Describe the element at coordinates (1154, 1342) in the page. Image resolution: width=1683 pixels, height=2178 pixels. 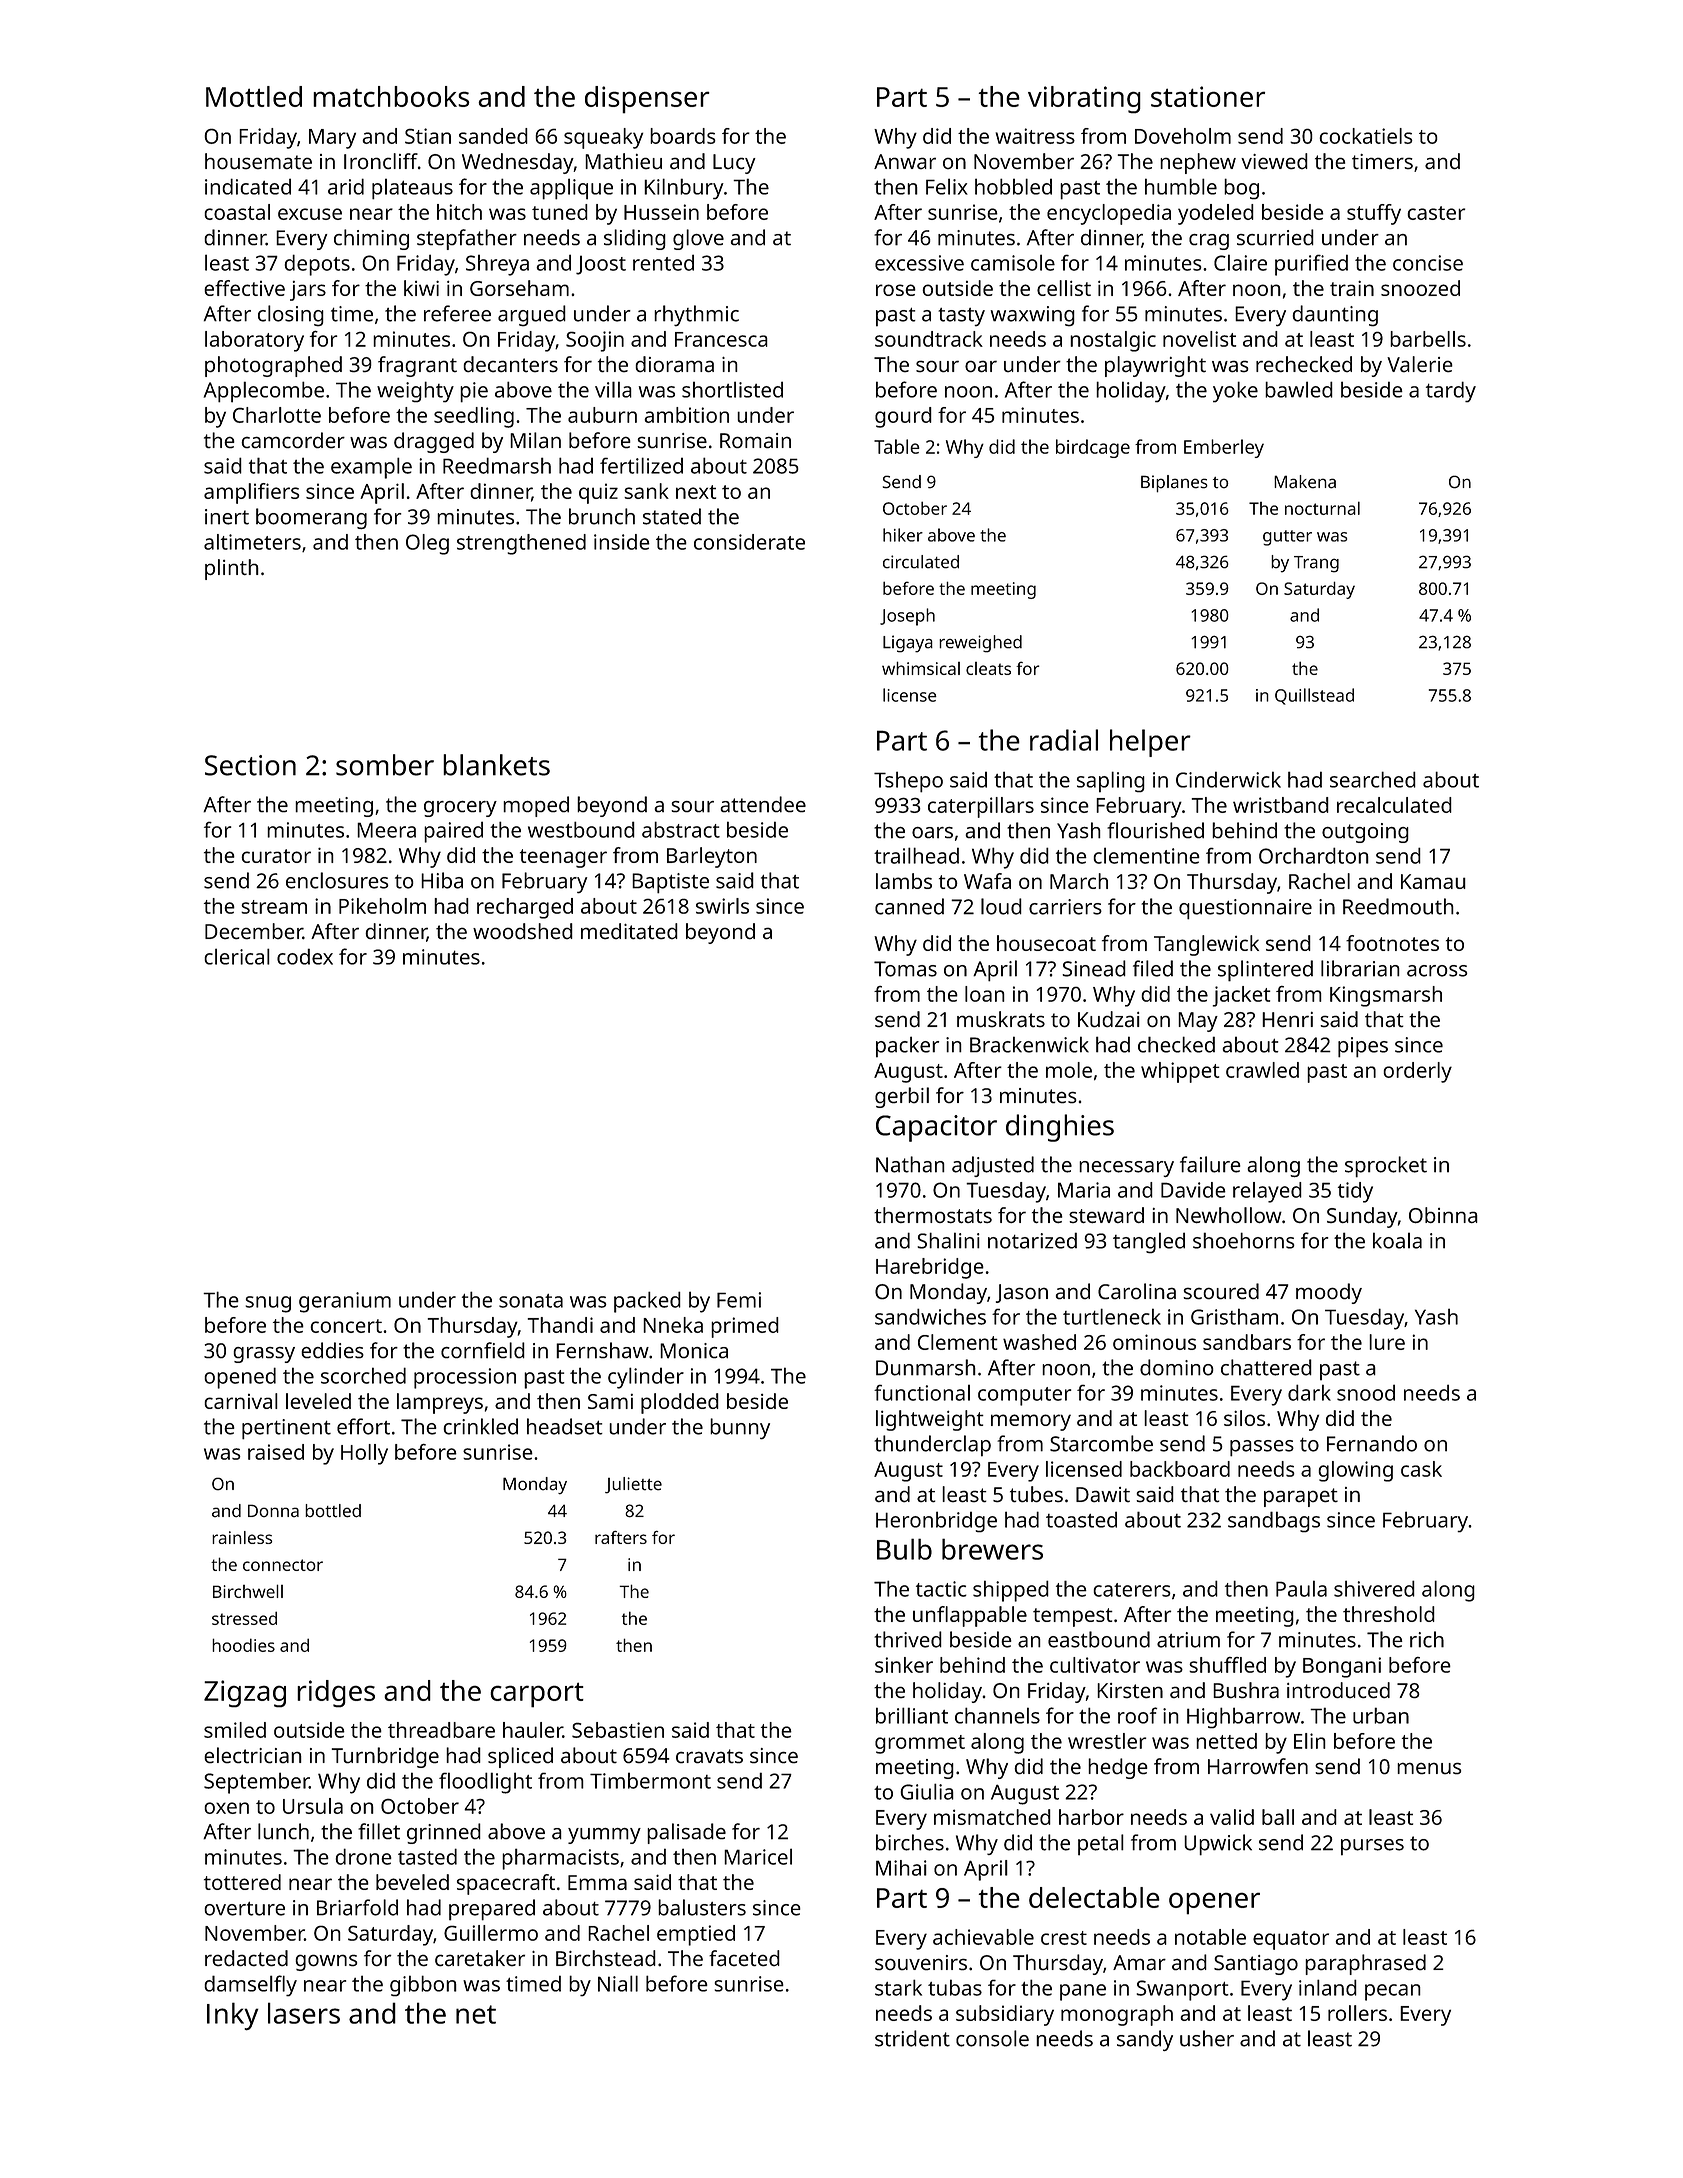
I see `ominous` at that location.
